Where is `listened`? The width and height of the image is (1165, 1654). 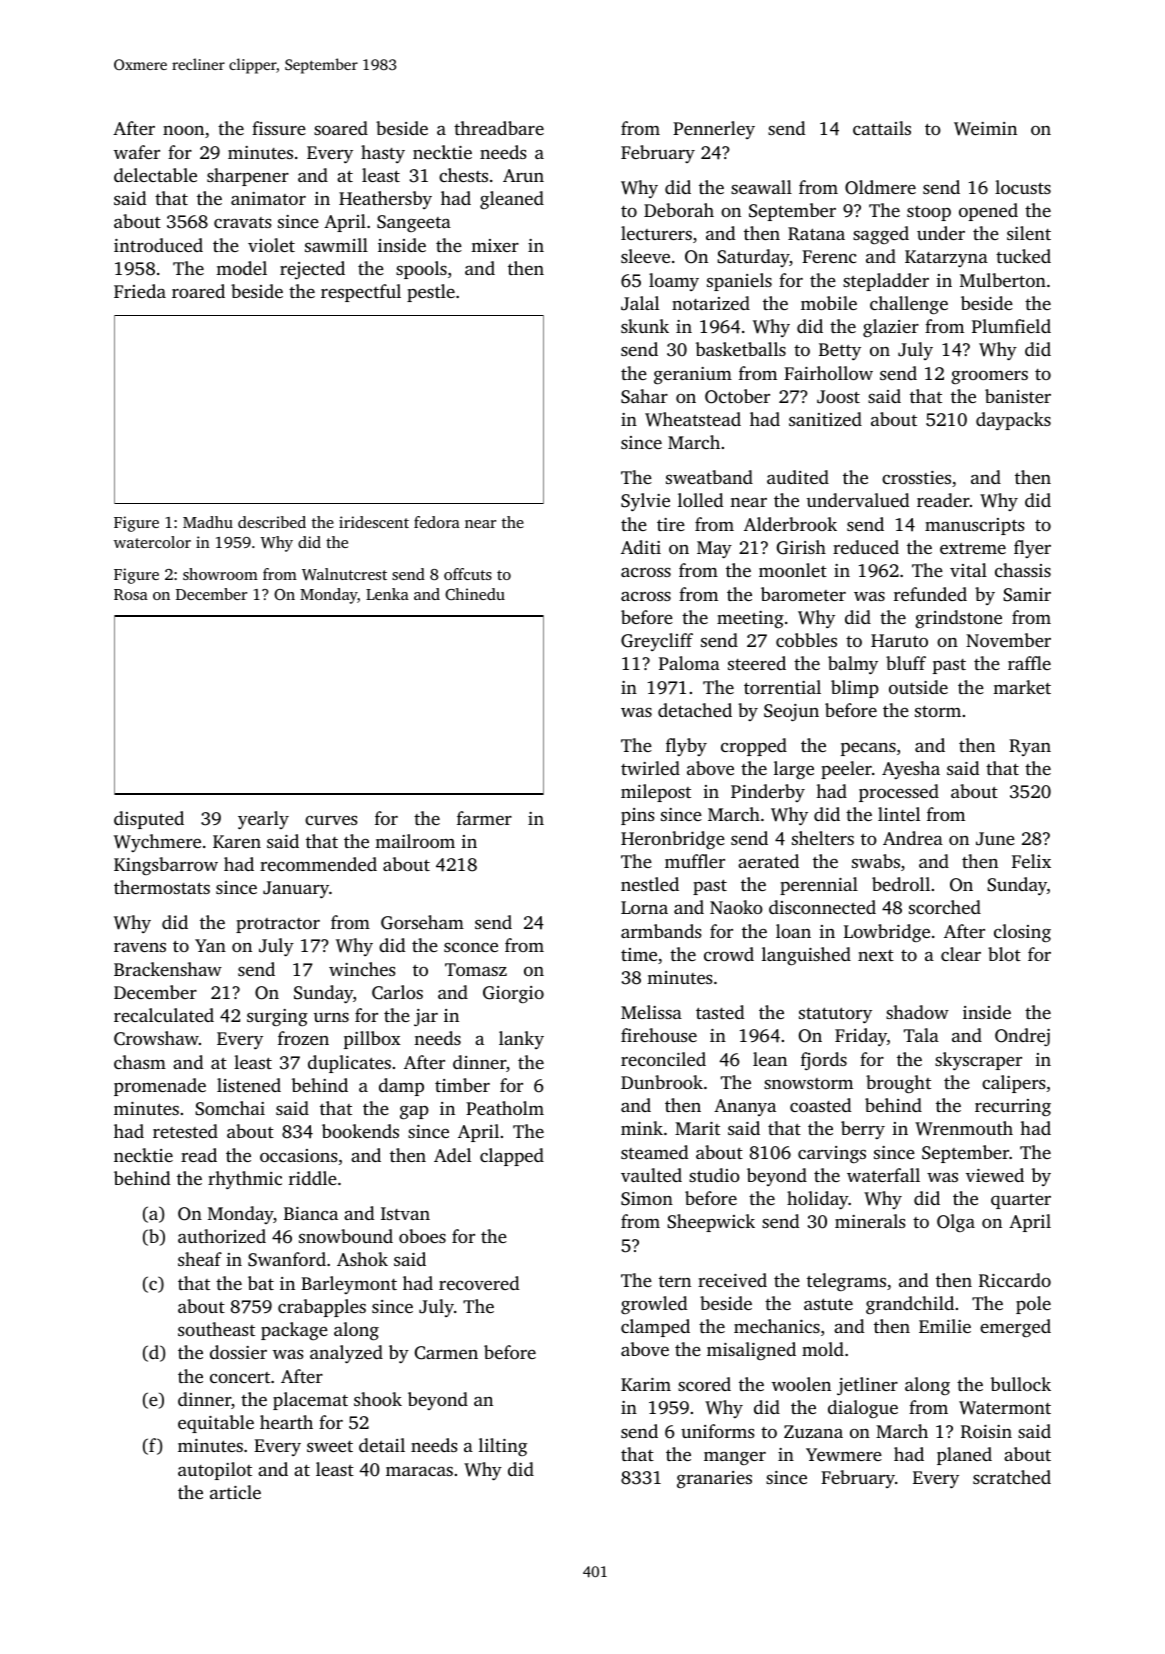 listened is located at coordinates (249, 1085).
